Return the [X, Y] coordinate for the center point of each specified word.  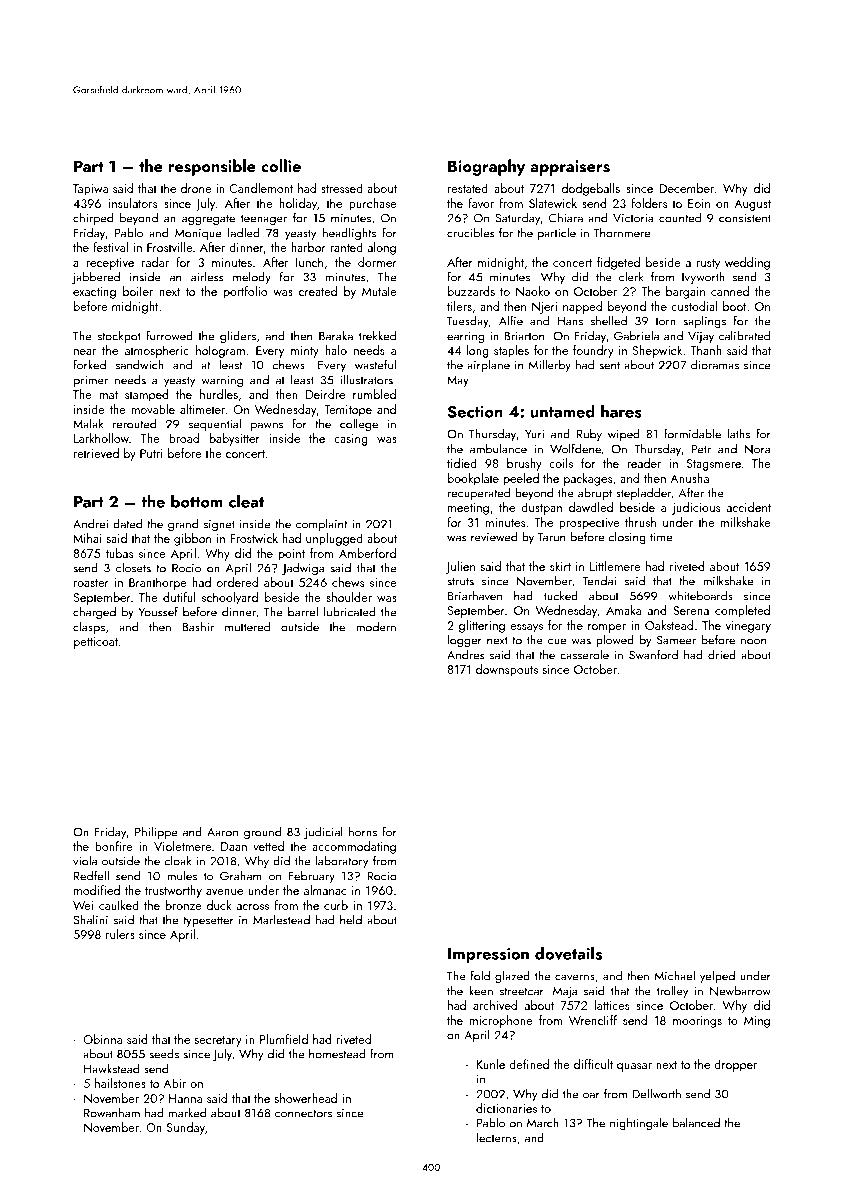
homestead [337, 1054]
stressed [342, 188]
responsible [212, 167]
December [687, 188]
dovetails [568, 953]
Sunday [186, 1128]
